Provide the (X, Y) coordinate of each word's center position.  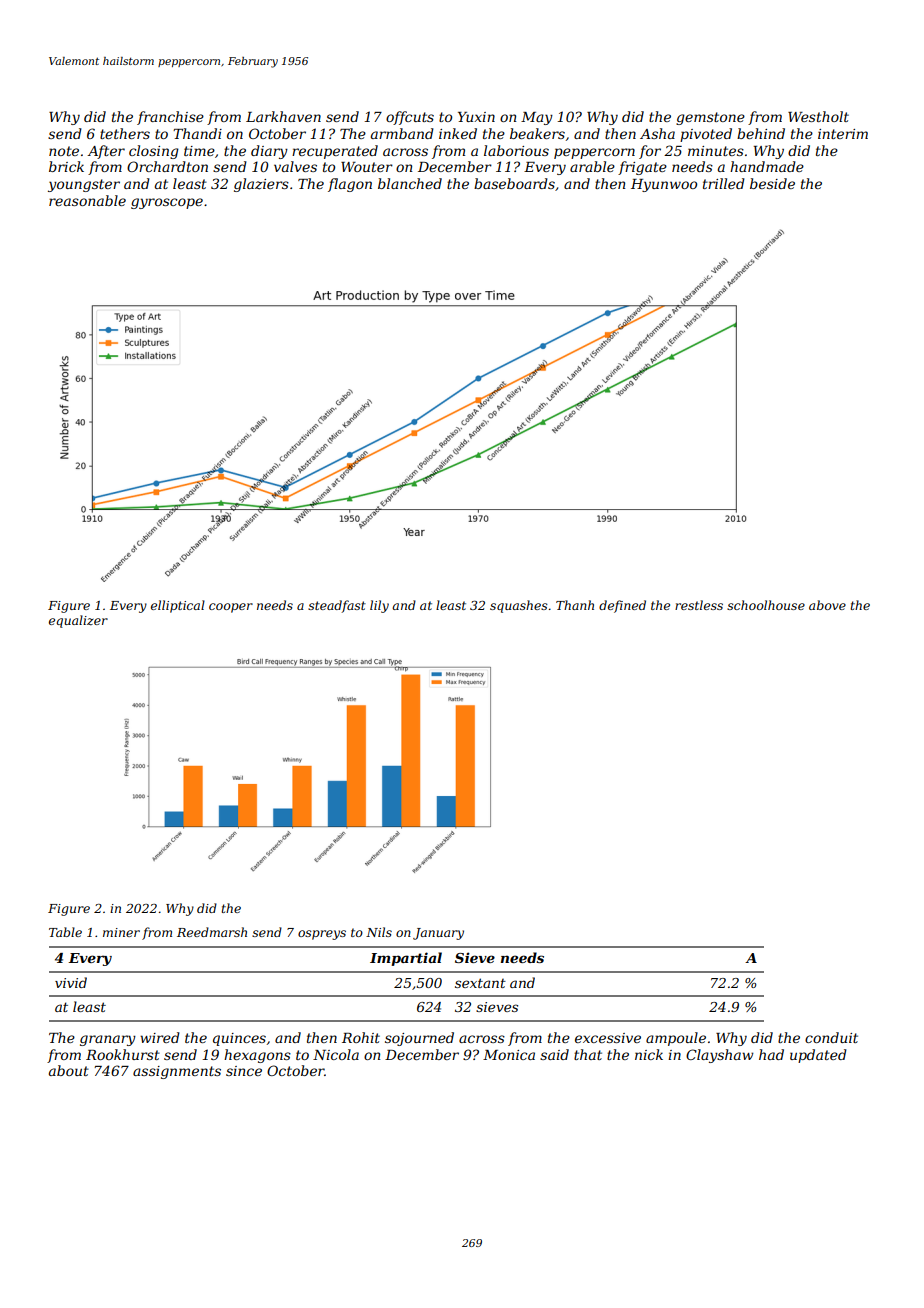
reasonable (87, 200)
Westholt (818, 116)
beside (772, 183)
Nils (379, 932)
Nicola (336, 1054)
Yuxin (476, 117)
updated (818, 1056)
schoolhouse (766, 605)
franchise (170, 118)
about (69, 1070)
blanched (410, 183)
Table (65, 932)
